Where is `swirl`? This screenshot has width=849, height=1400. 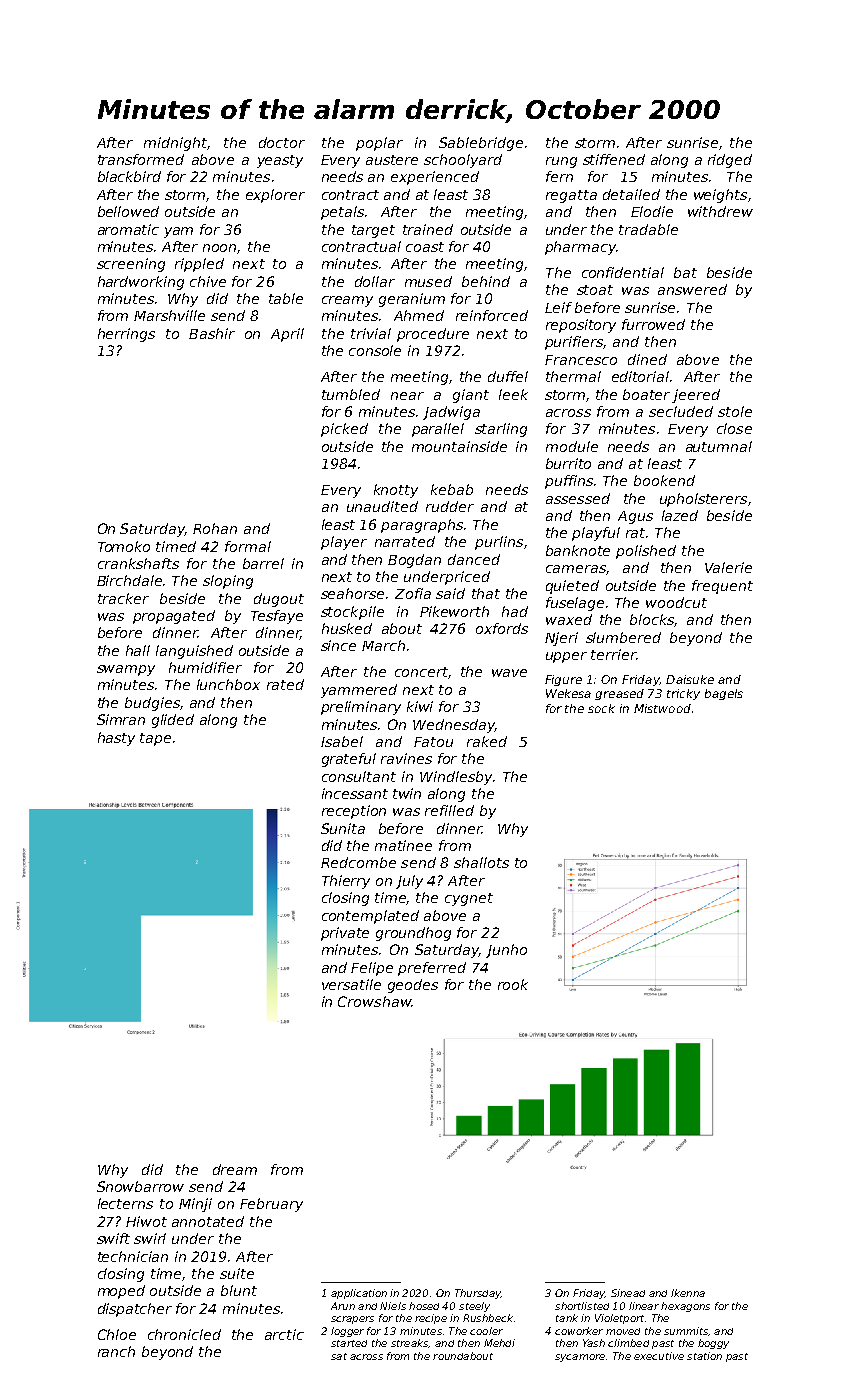 swirl is located at coordinates (150, 1238).
